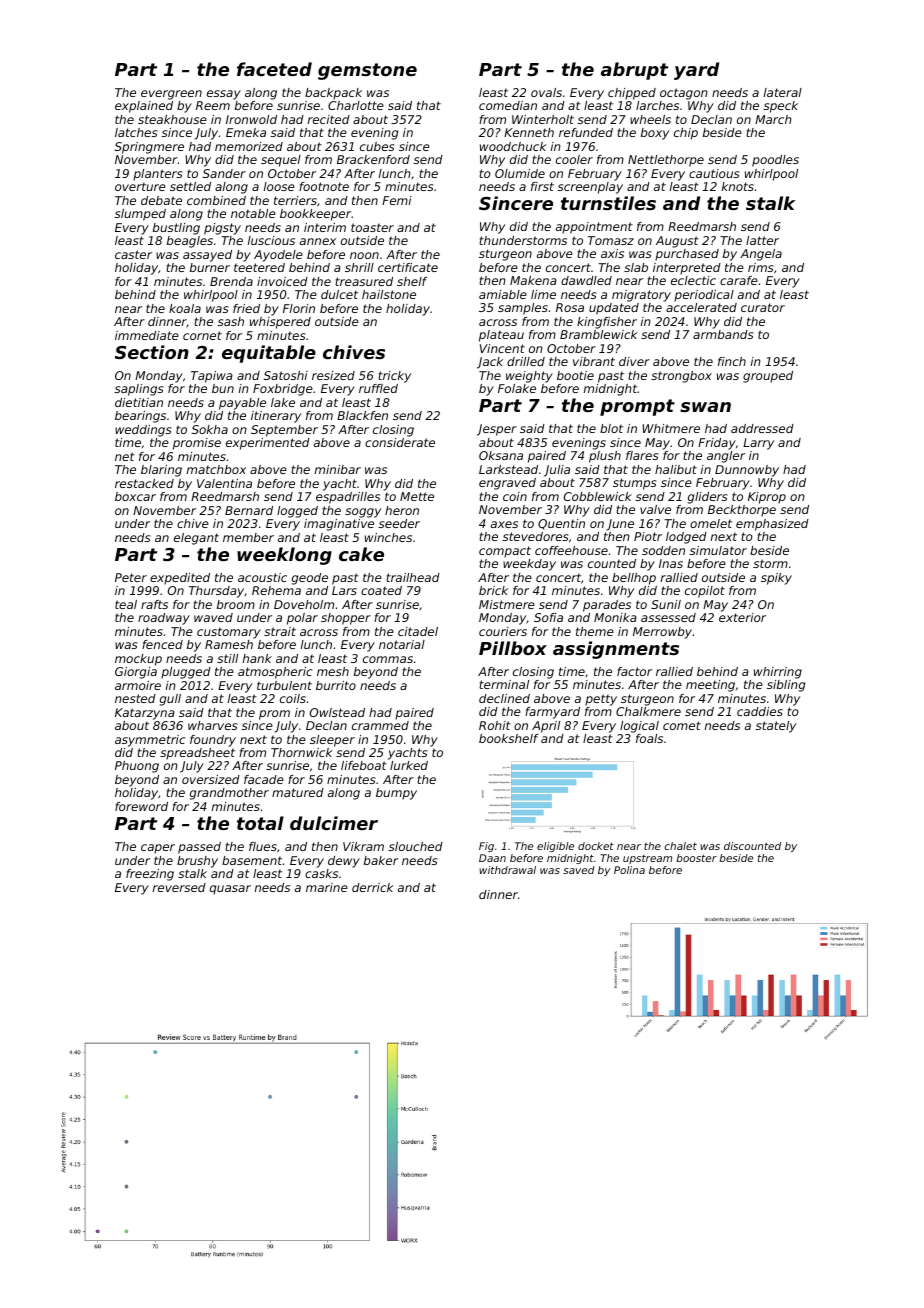  What do you see at coordinates (171, 95) in the screenshot?
I see `evergreen` at bounding box center [171, 95].
